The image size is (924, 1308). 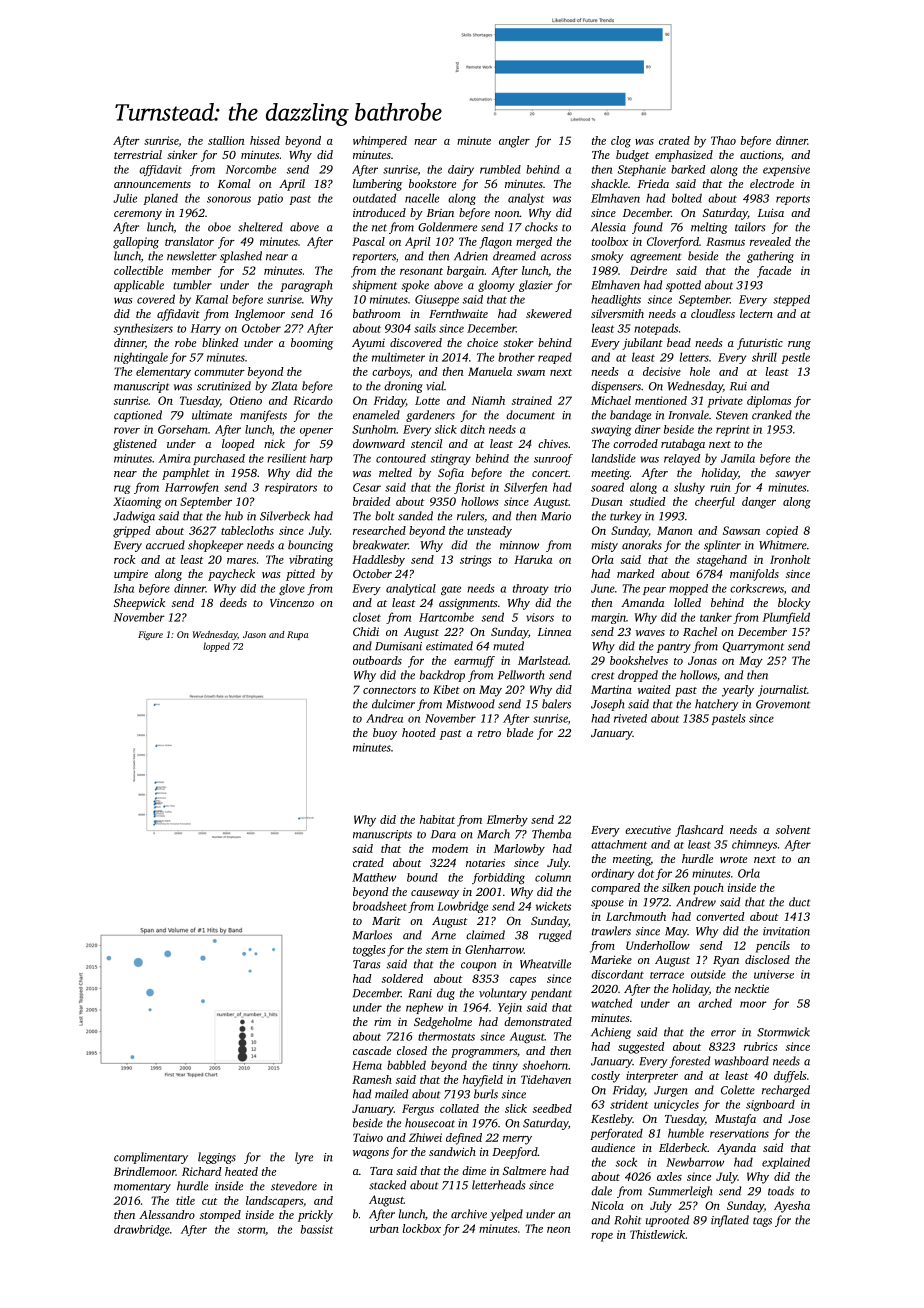 What do you see at coordinates (376, 313) in the document?
I see `bathroom` at bounding box center [376, 313].
